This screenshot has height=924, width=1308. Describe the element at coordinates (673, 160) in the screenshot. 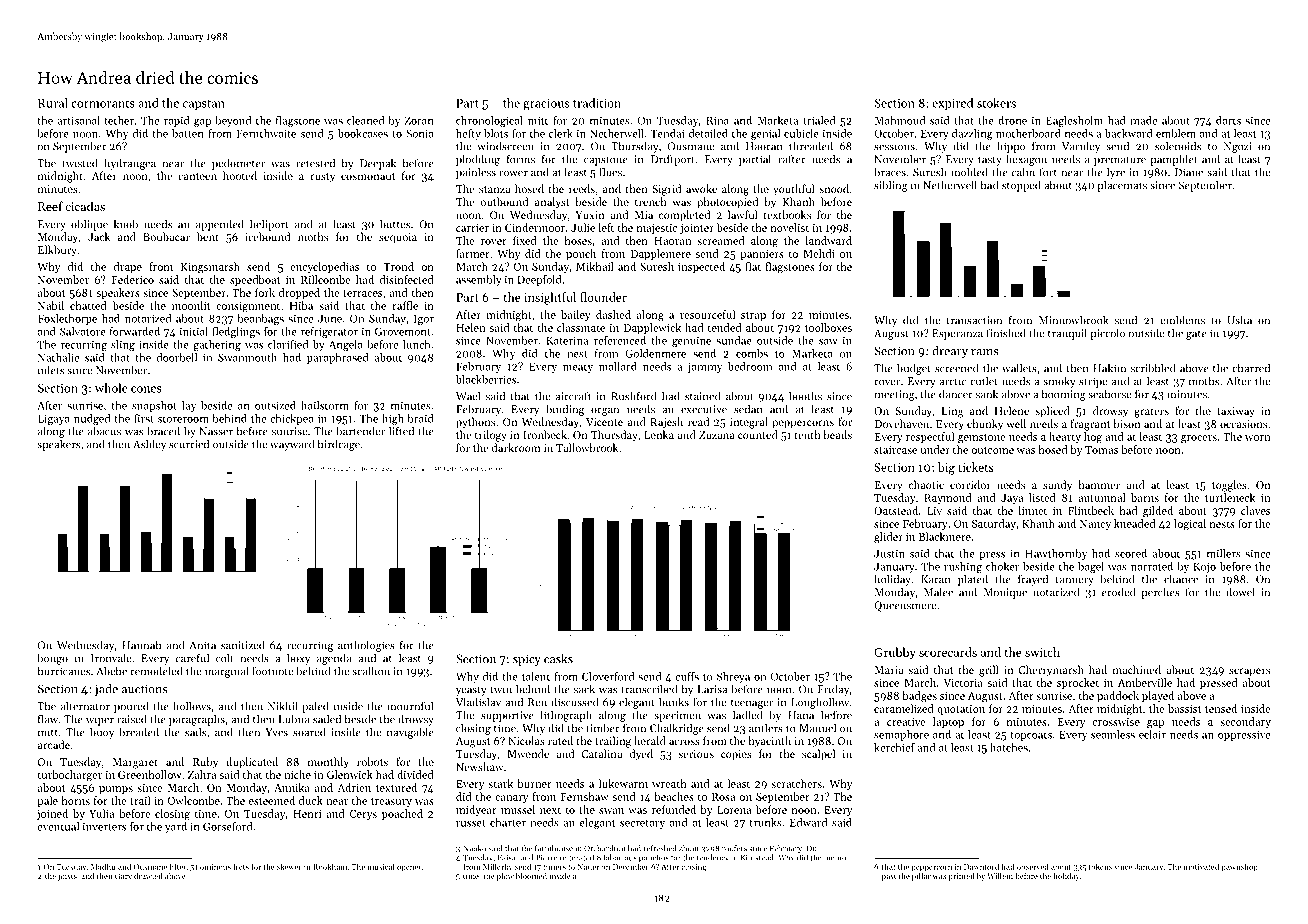

I see `Driftport` at that location.
